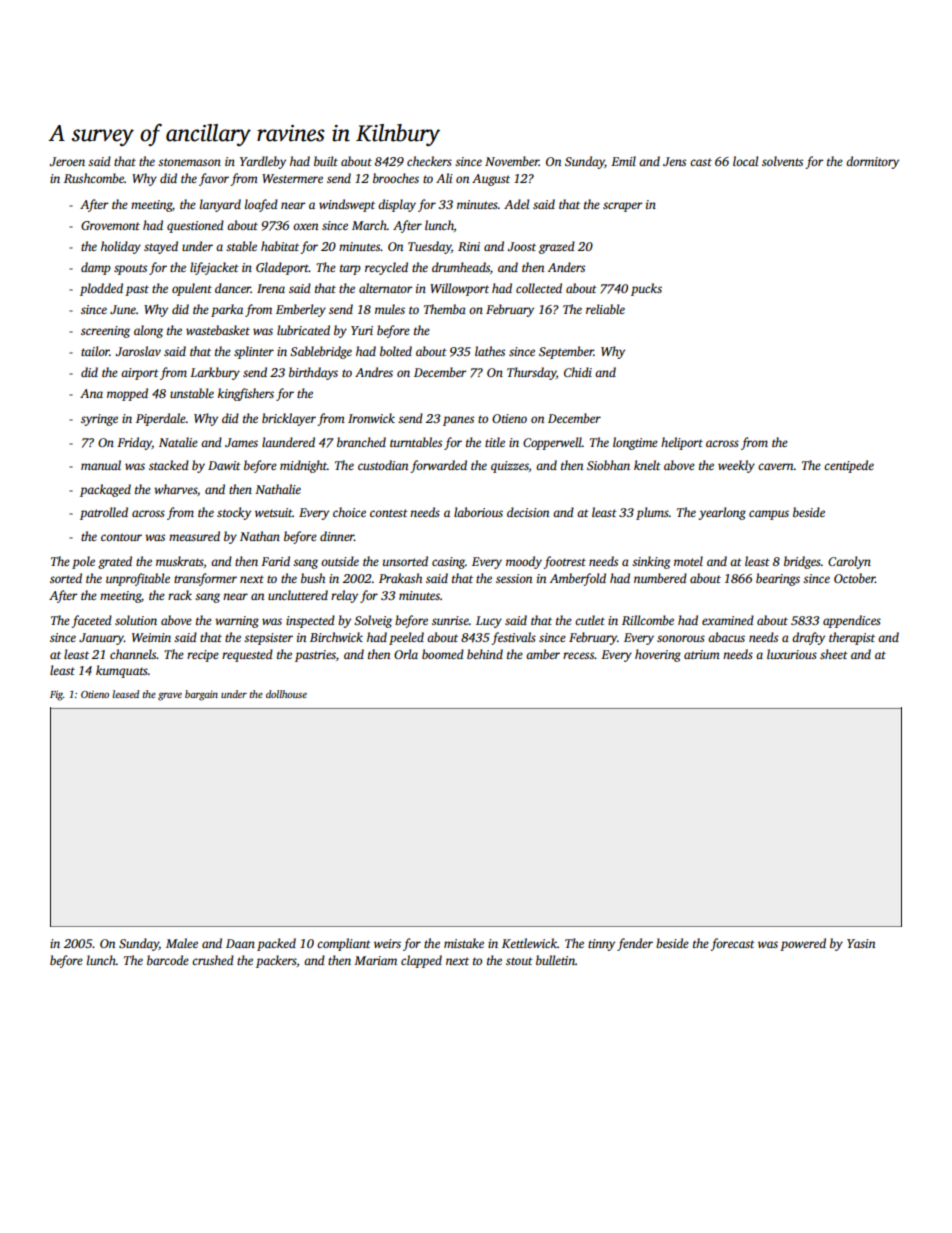  Describe the element at coordinates (555, 960) in the page. I see `bulletin` at that location.
